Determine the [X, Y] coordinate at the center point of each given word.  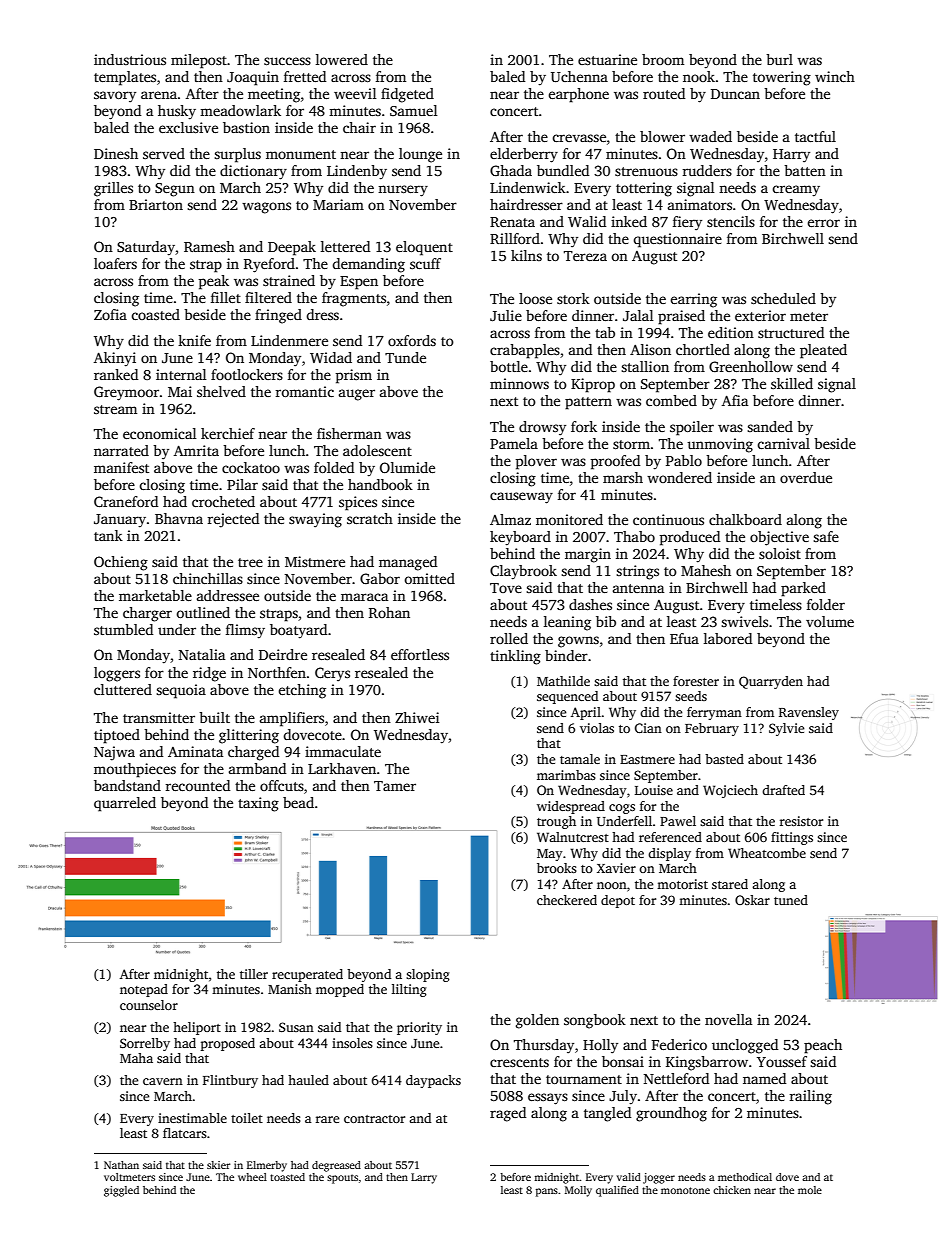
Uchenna [579, 76]
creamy [796, 191]
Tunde [405, 357]
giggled [121, 1191]
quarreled [125, 804]
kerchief [228, 433]
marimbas [566, 775]
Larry [424, 1178]
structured [791, 332]
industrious [130, 59]
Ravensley [809, 713]
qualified [617, 1191]
